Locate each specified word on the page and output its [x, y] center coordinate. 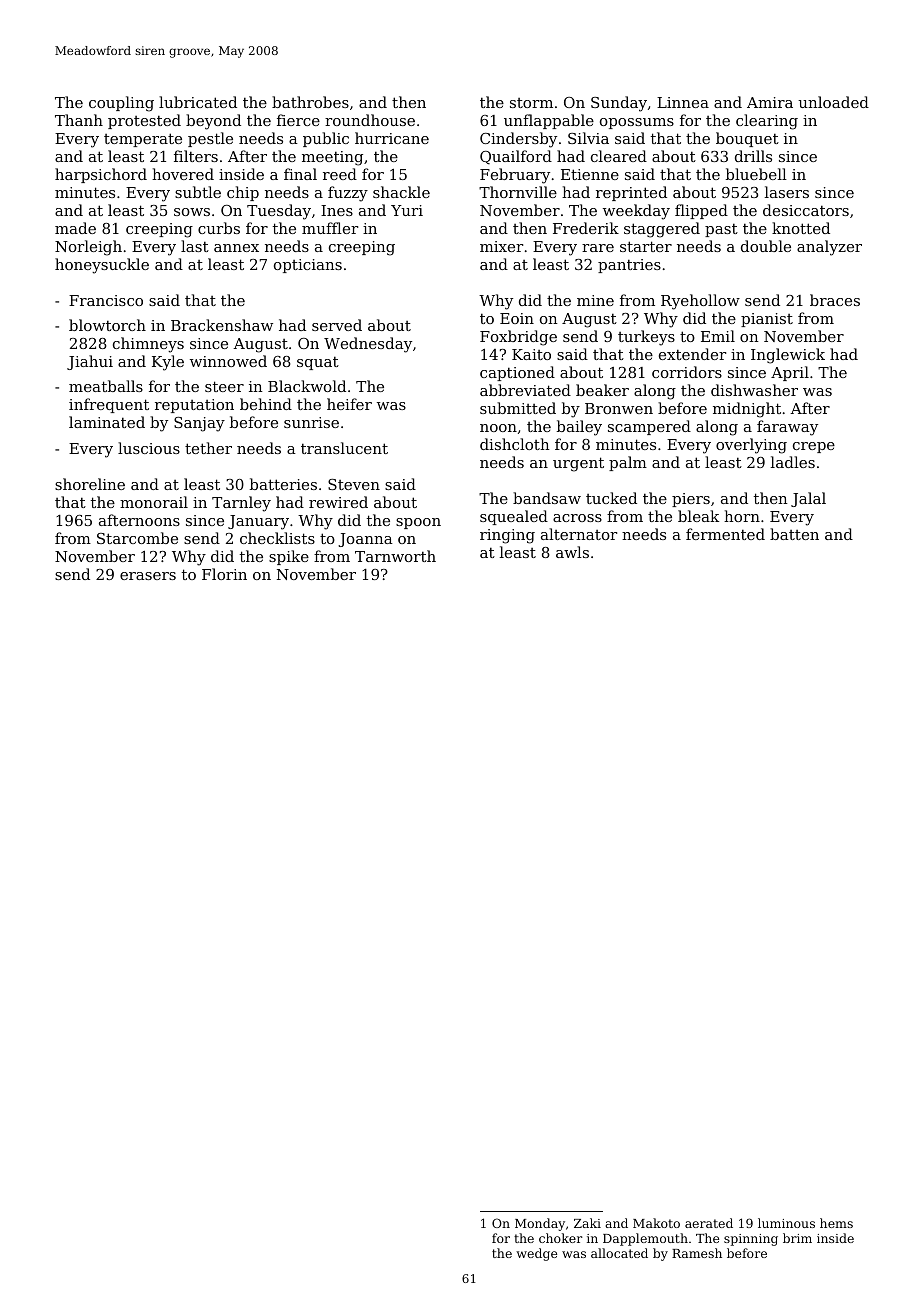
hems [836, 1223]
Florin [224, 574]
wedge [536, 1254]
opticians [308, 266]
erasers [148, 576]
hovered [183, 174]
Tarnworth [395, 556]
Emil [718, 336]
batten [794, 534]
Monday [540, 1224]
